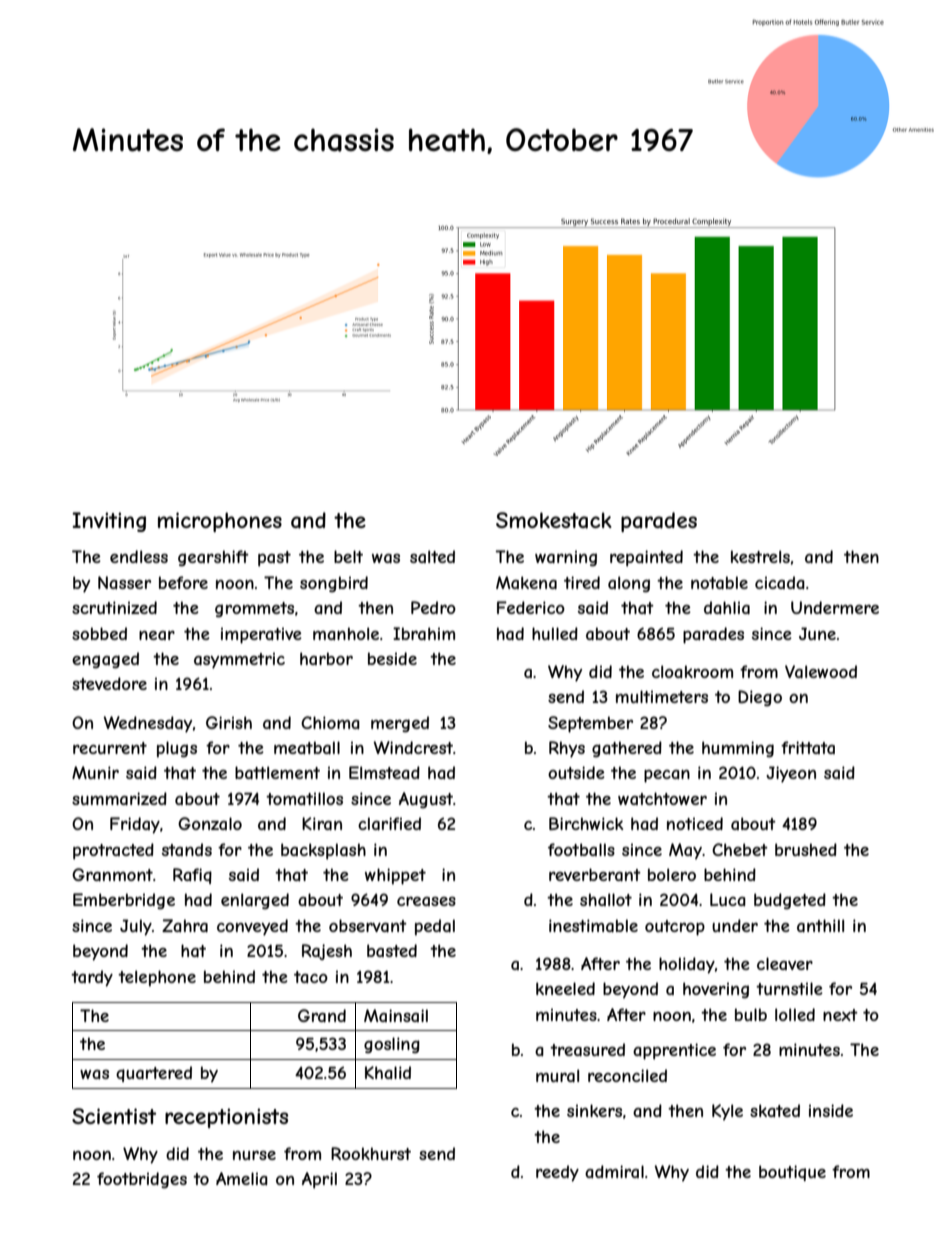 The image size is (952, 1233). Describe the element at coordinates (780, 582) in the document. I see `cicada` at that location.
